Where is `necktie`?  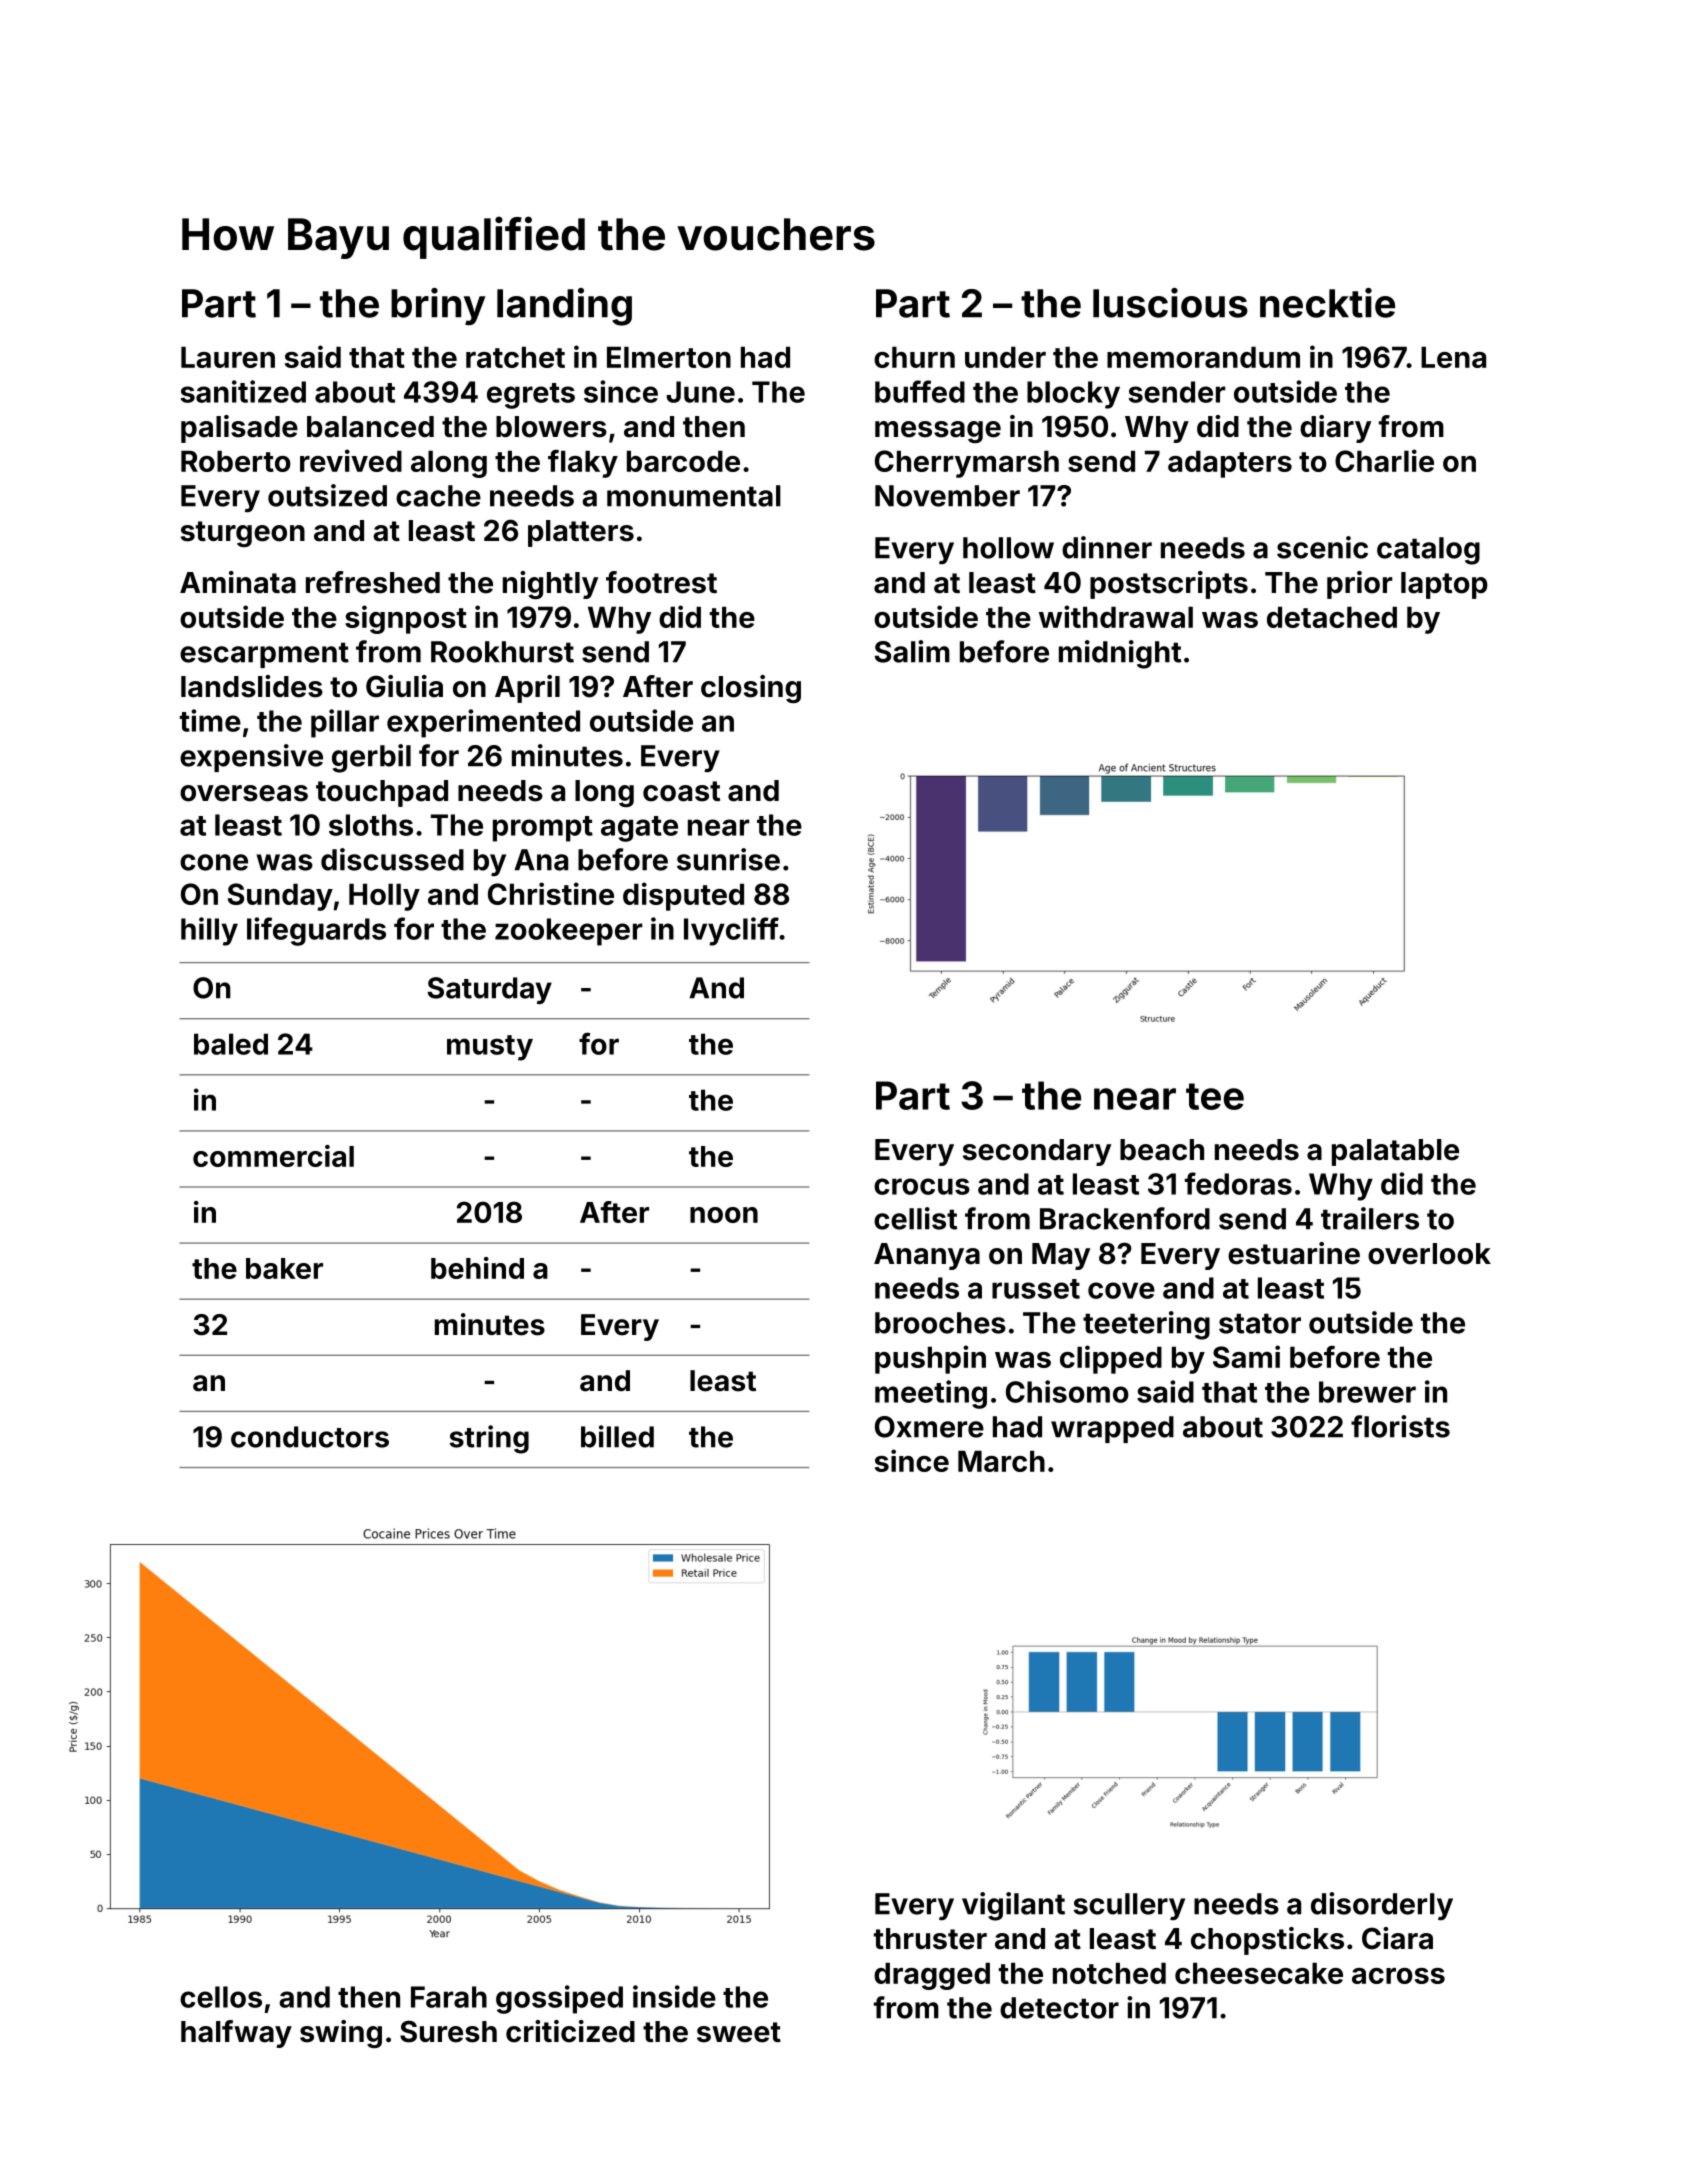
necktie is located at coordinates (1327, 303).
